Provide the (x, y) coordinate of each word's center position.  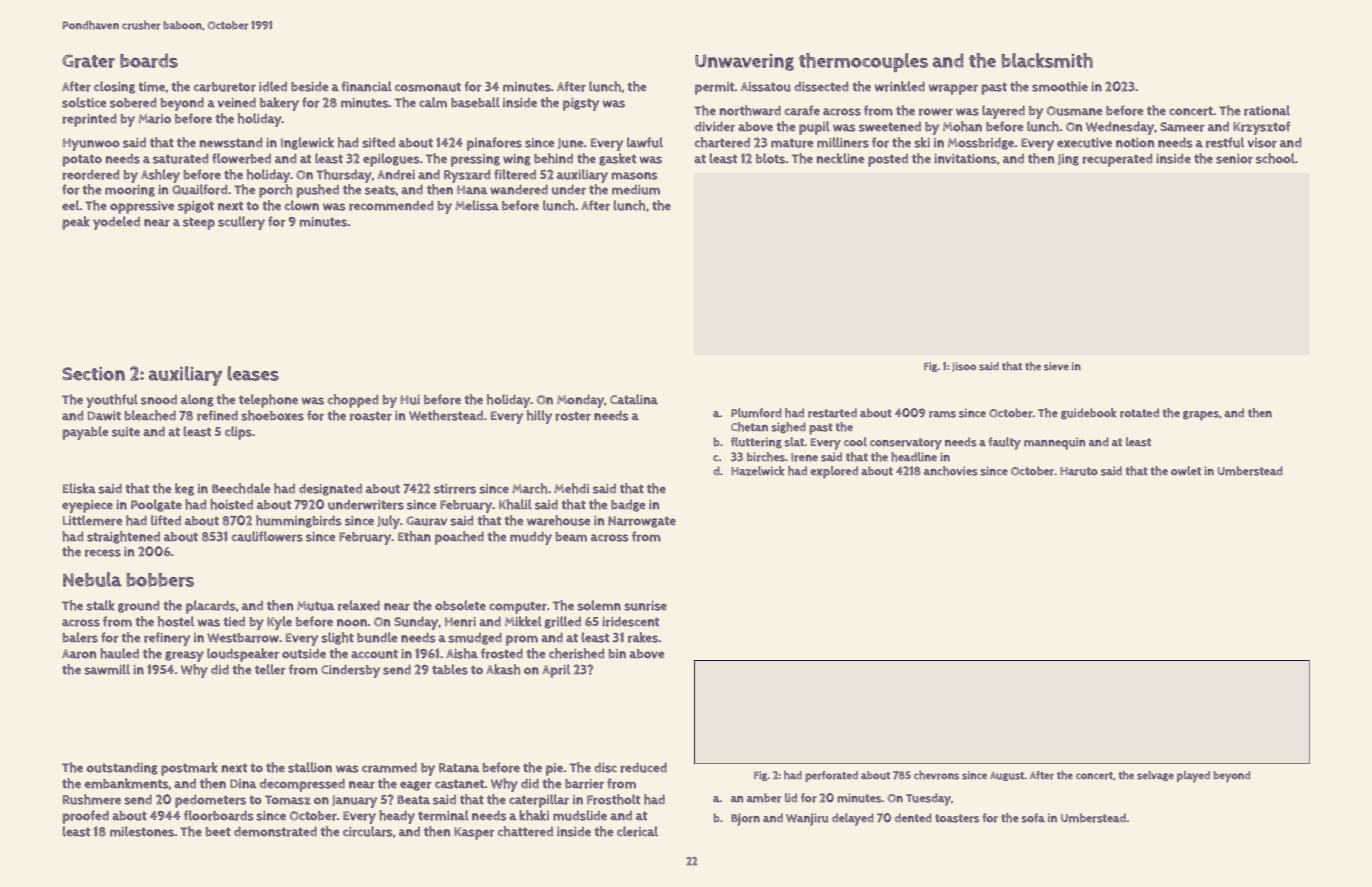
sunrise (645, 606)
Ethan (414, 536)
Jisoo (964, 367)
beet (218, 832)
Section (93, 374)
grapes (1201, 416)
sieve (1056, 366)
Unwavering (744, 62)
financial (366, 86)
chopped (353, 401)
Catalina (634, 399)
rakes (643, 637)
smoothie (1060, 86)
